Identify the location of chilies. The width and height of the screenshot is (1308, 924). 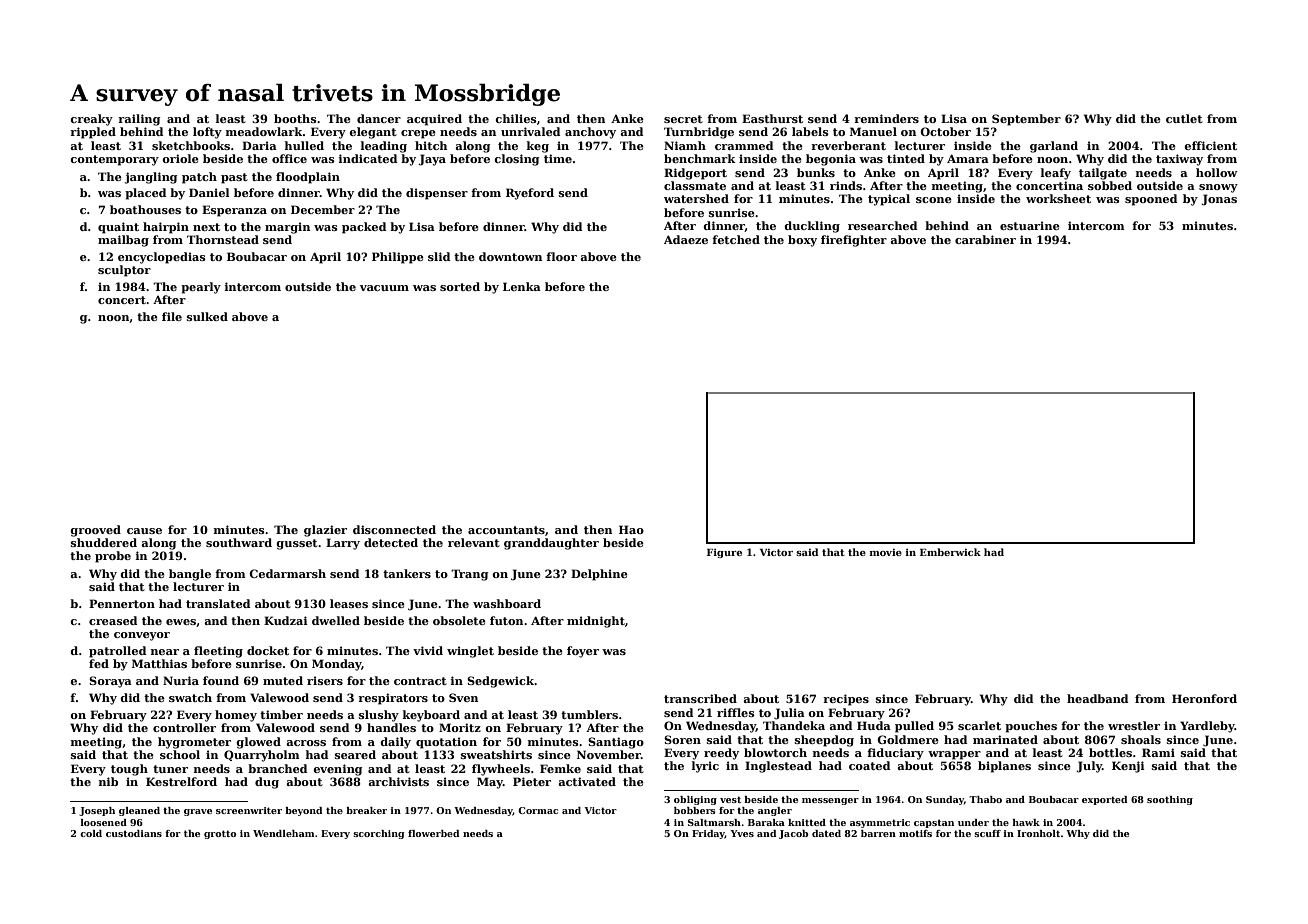
(516, 118).
